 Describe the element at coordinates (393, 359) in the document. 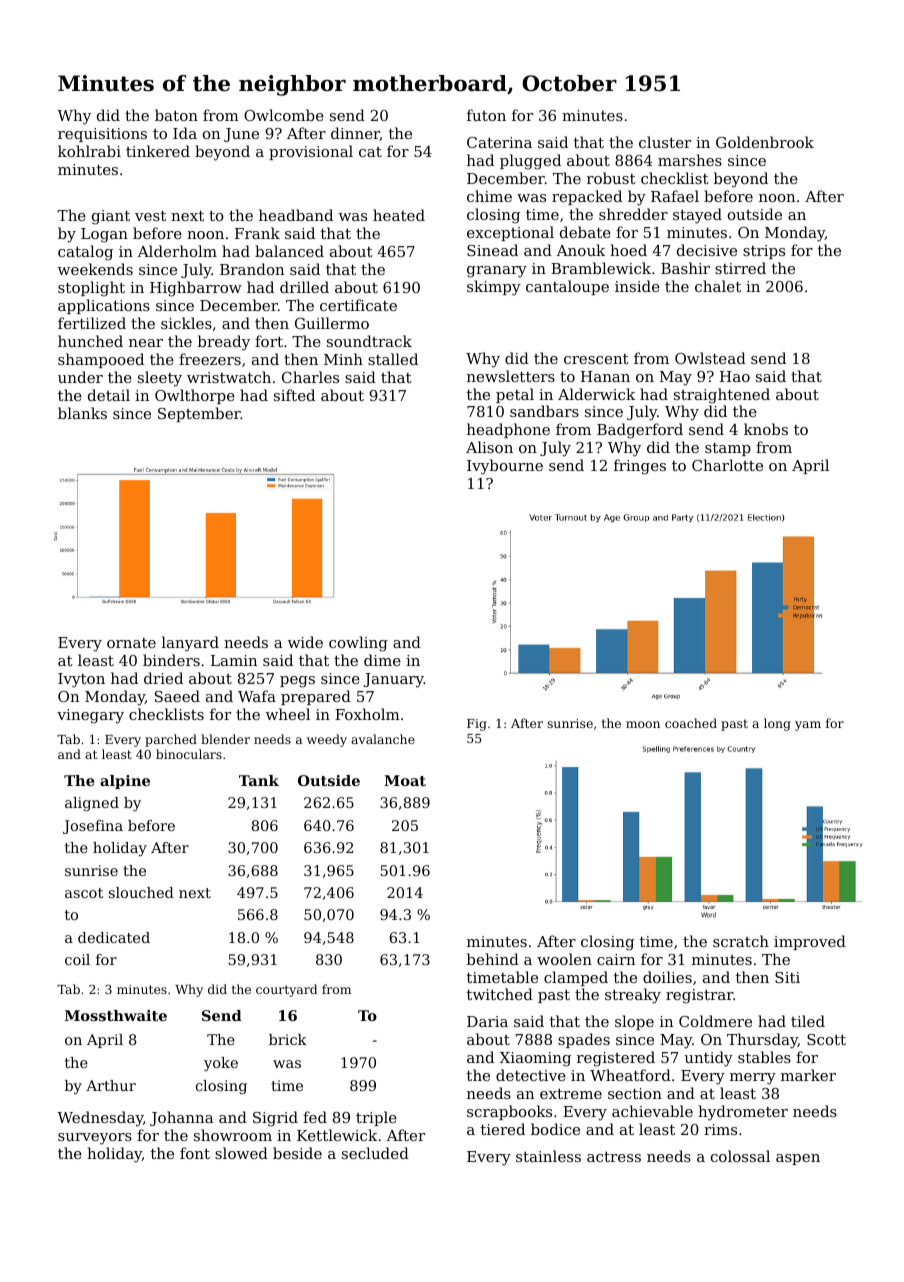

I see `stalled` at that location.
